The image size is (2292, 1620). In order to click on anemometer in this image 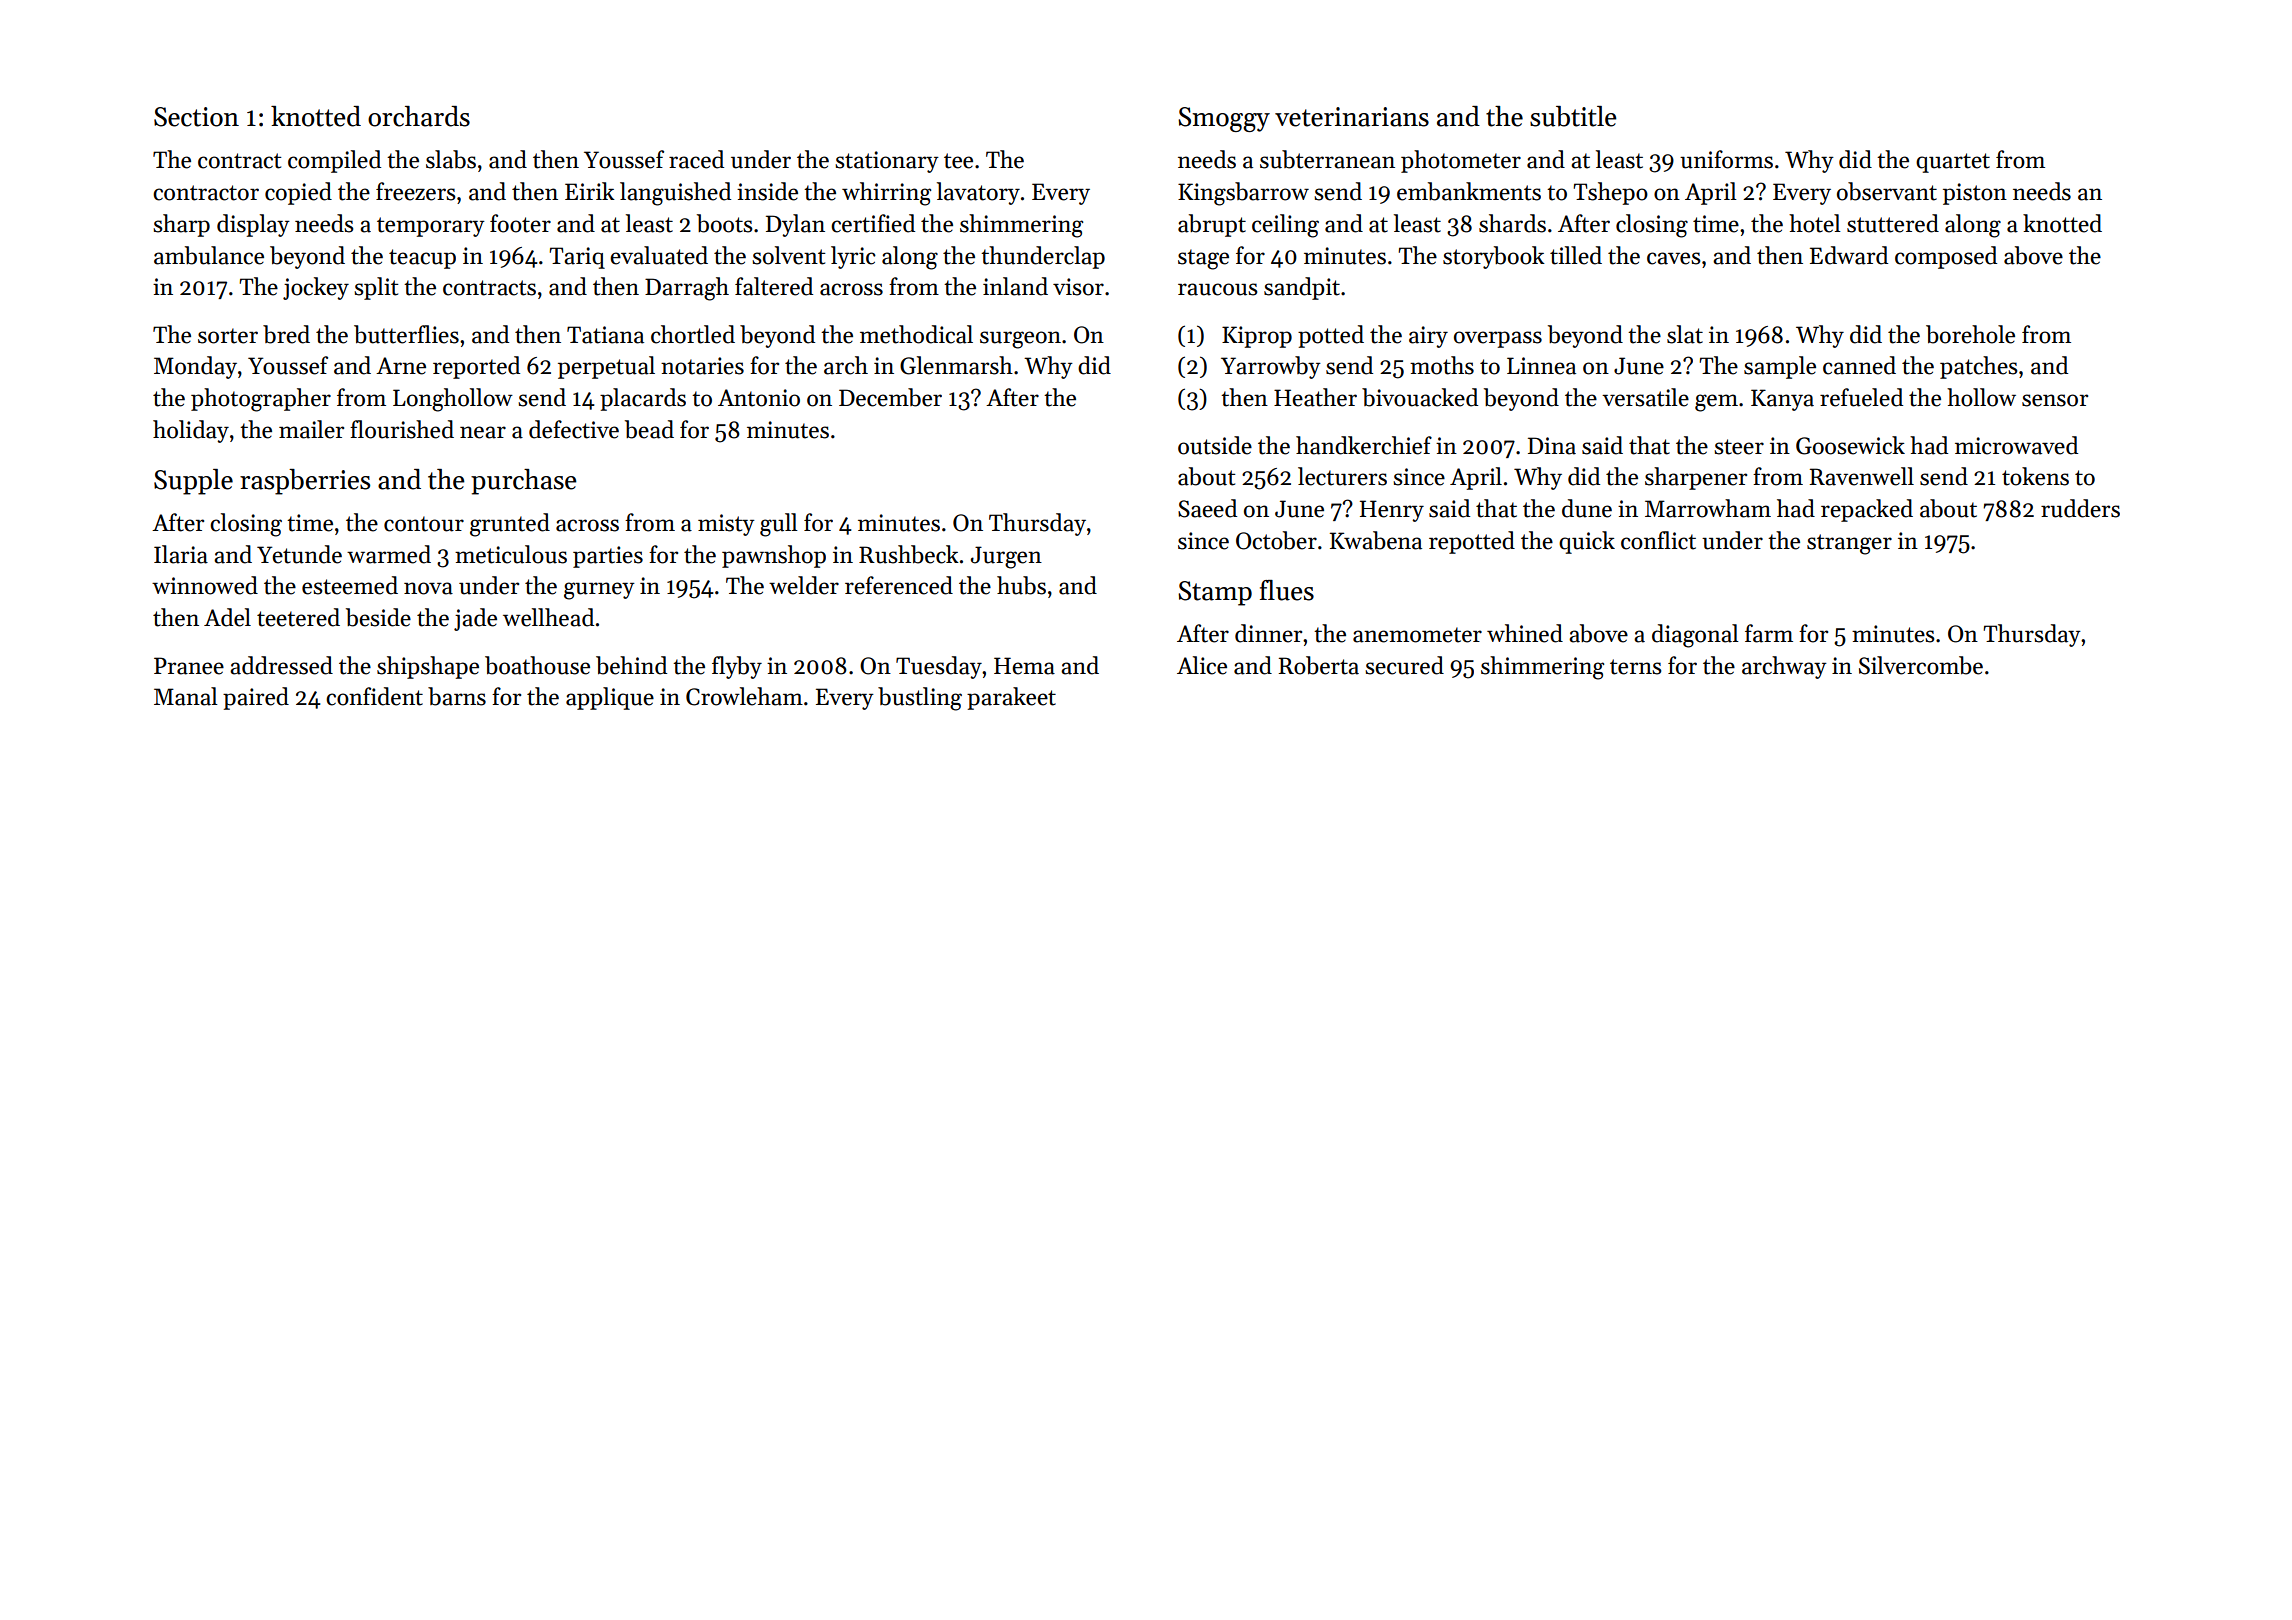, I will do `click(1417, 635)`.
